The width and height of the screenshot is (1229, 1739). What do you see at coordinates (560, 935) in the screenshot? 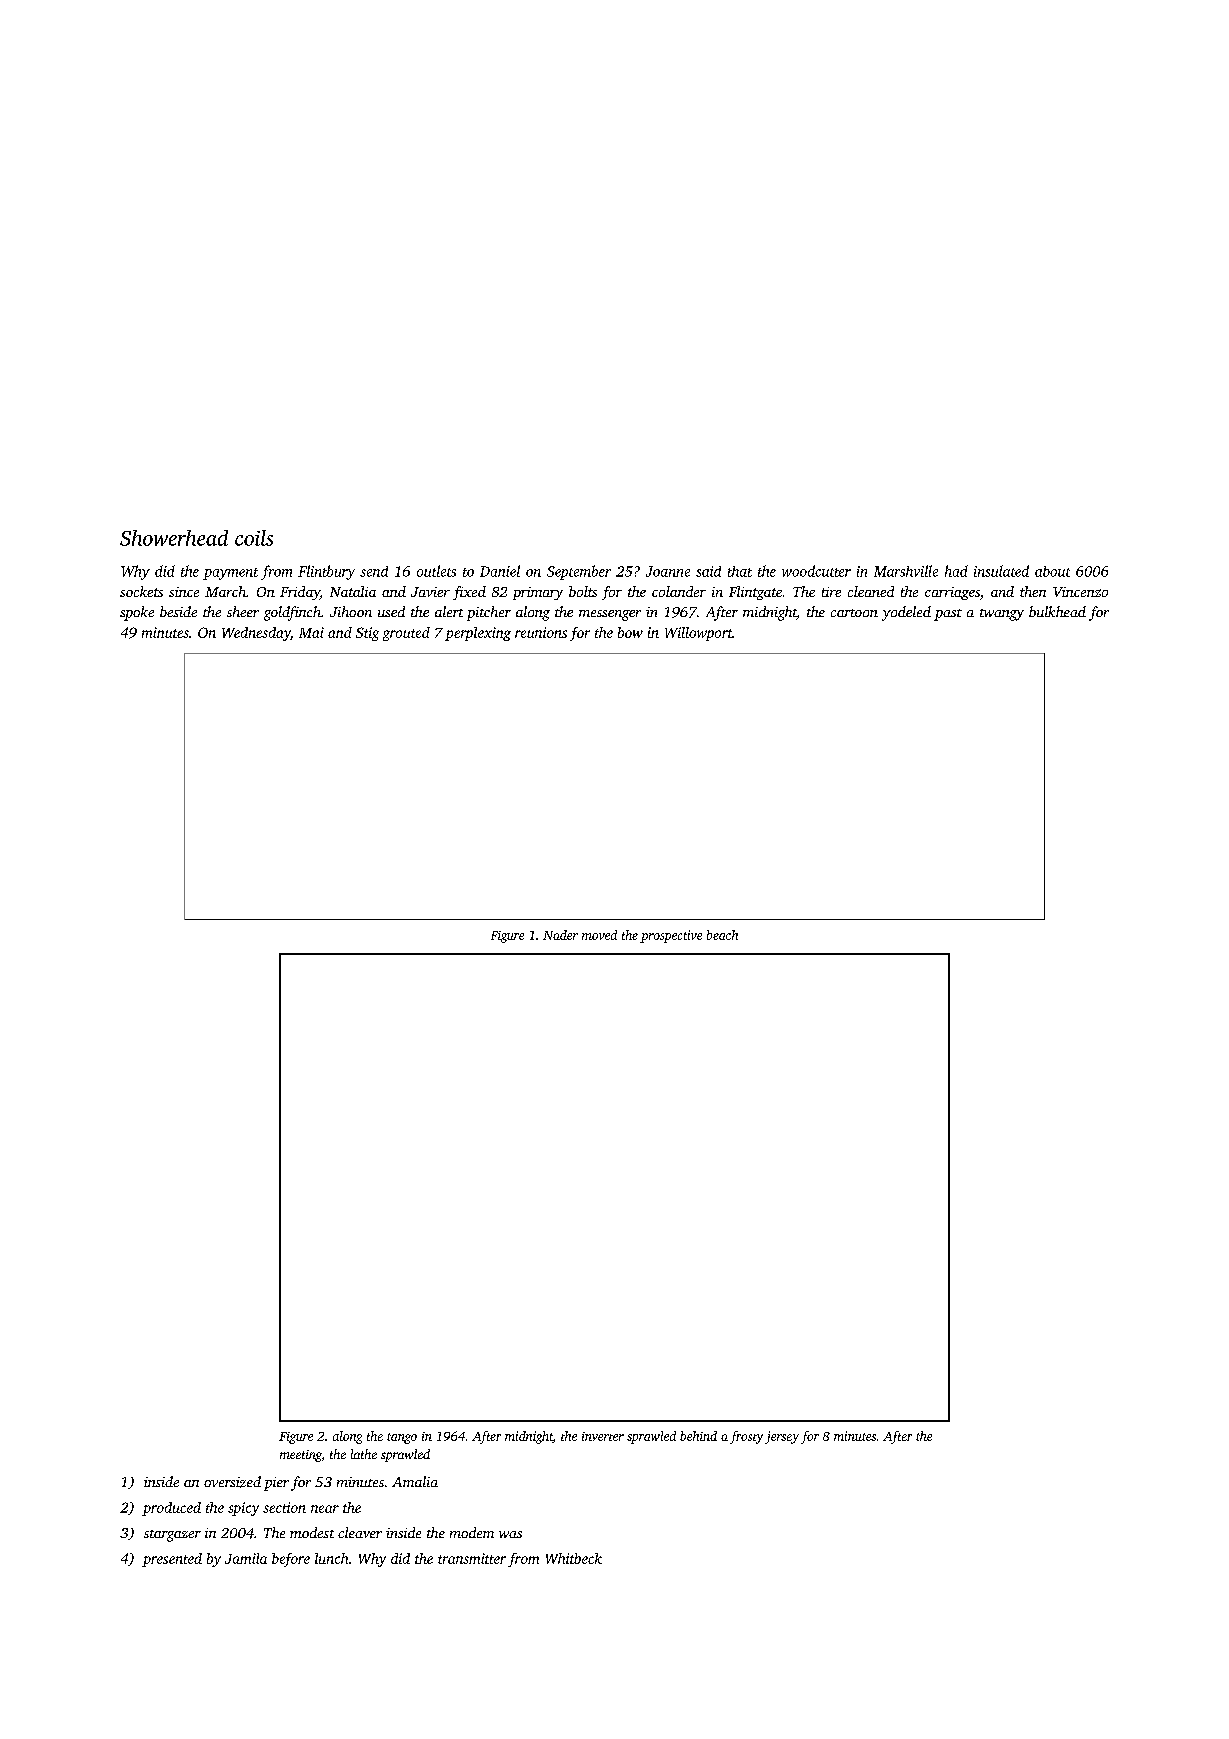
I see `Nader` at bounding box center [560, 935].
